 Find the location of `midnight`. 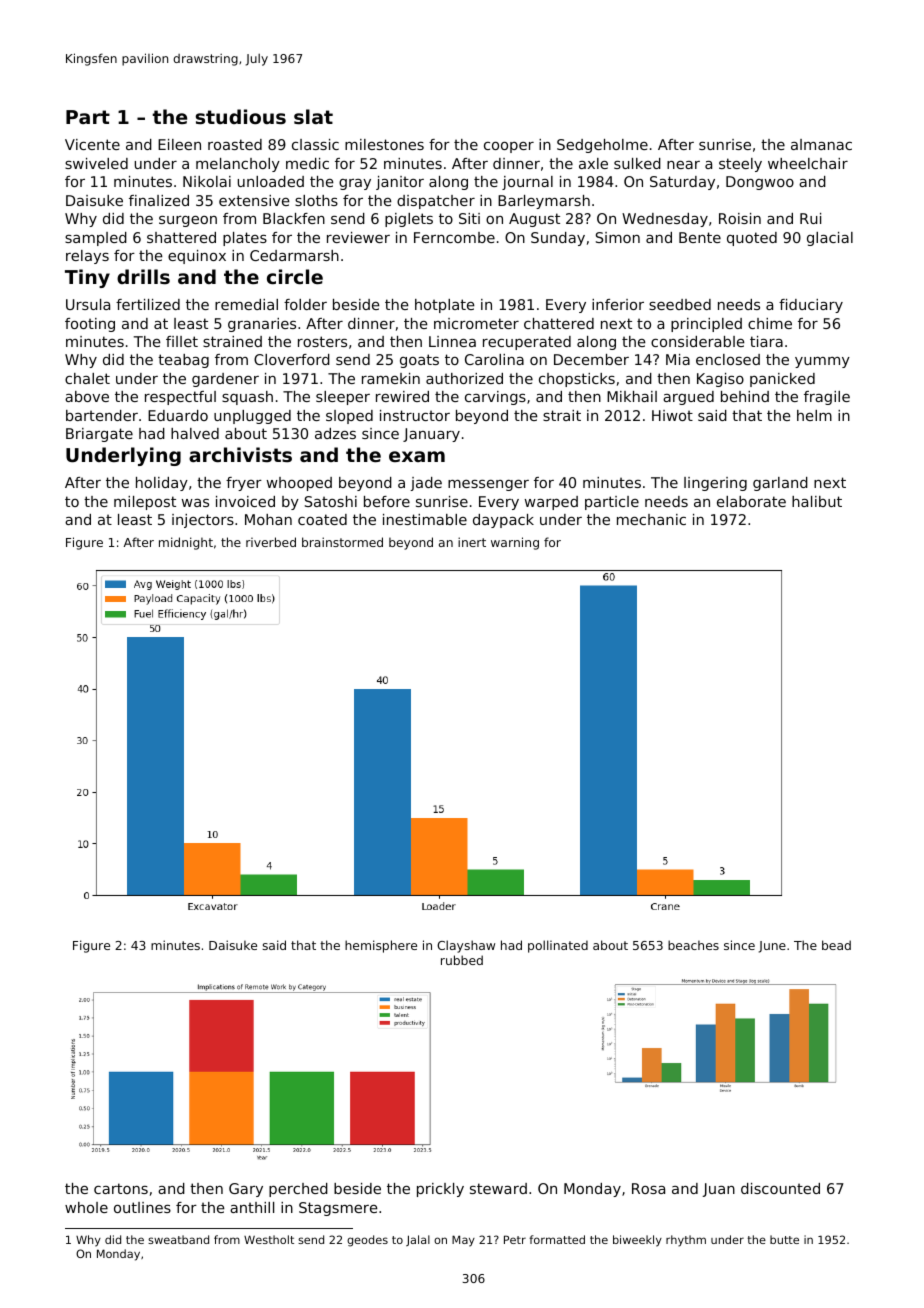

midnight is located at coordinates (186, 543).
